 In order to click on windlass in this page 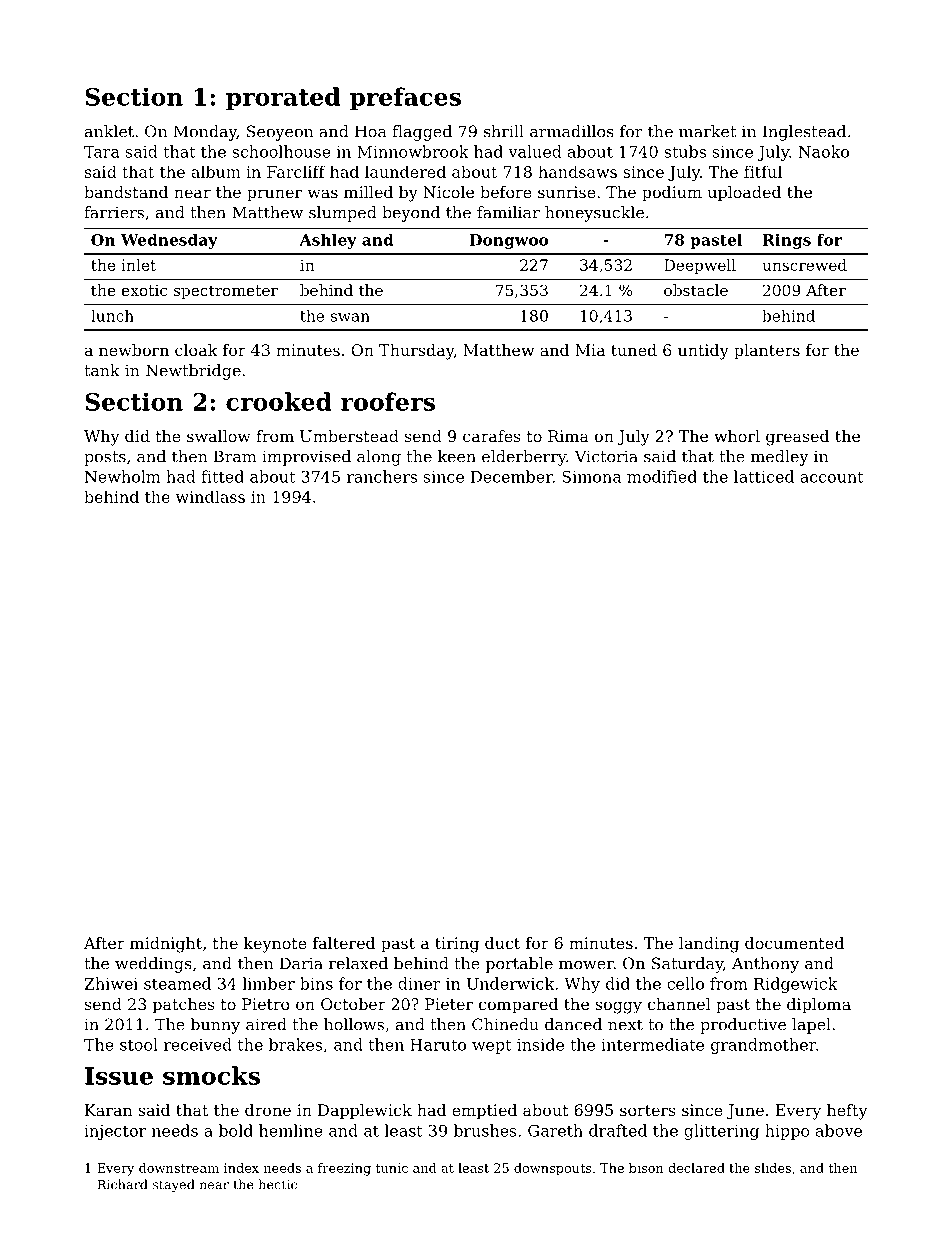, I will do `click(210, 496)`.
